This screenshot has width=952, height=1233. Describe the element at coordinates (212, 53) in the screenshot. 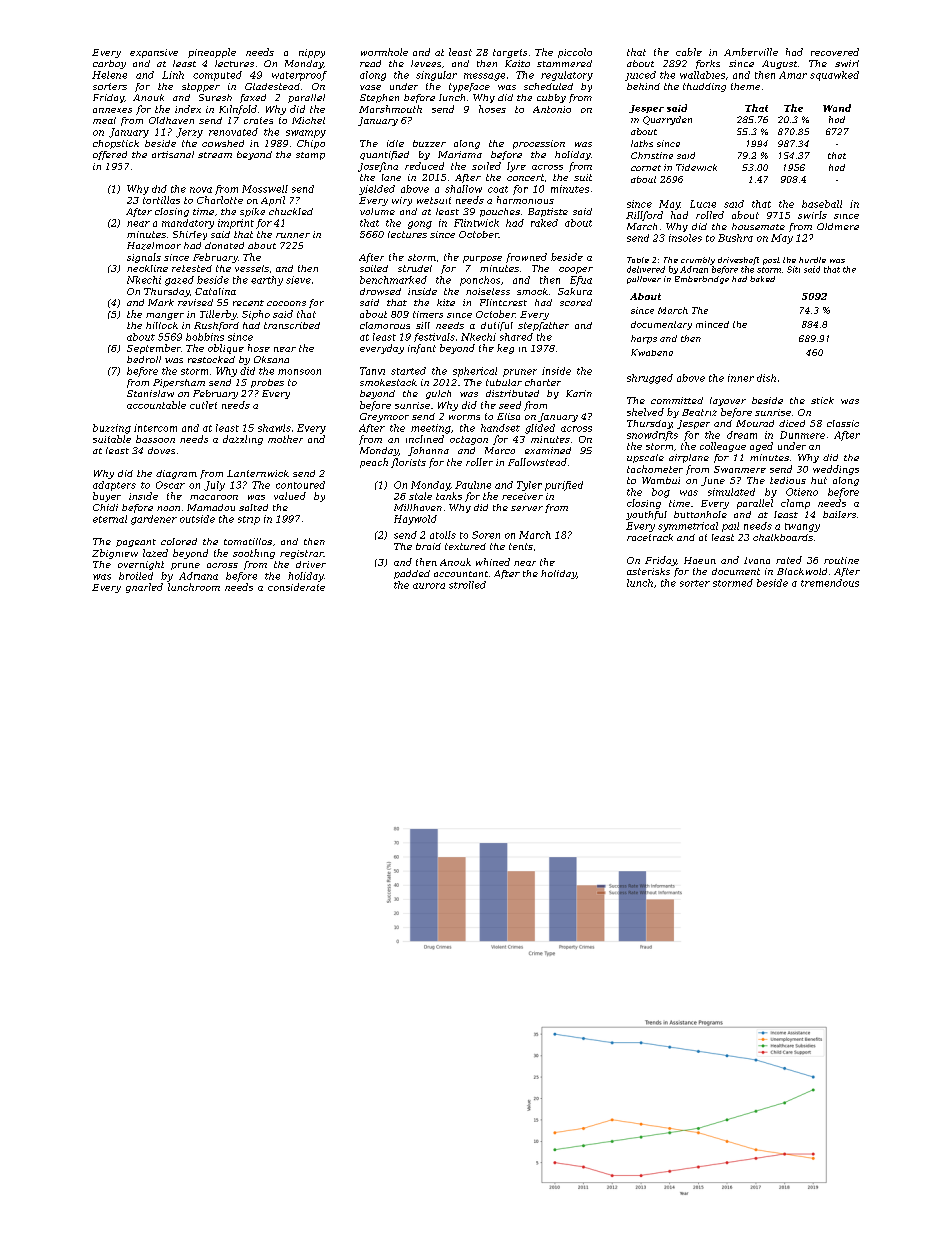

I see `pineapple` at that location.
